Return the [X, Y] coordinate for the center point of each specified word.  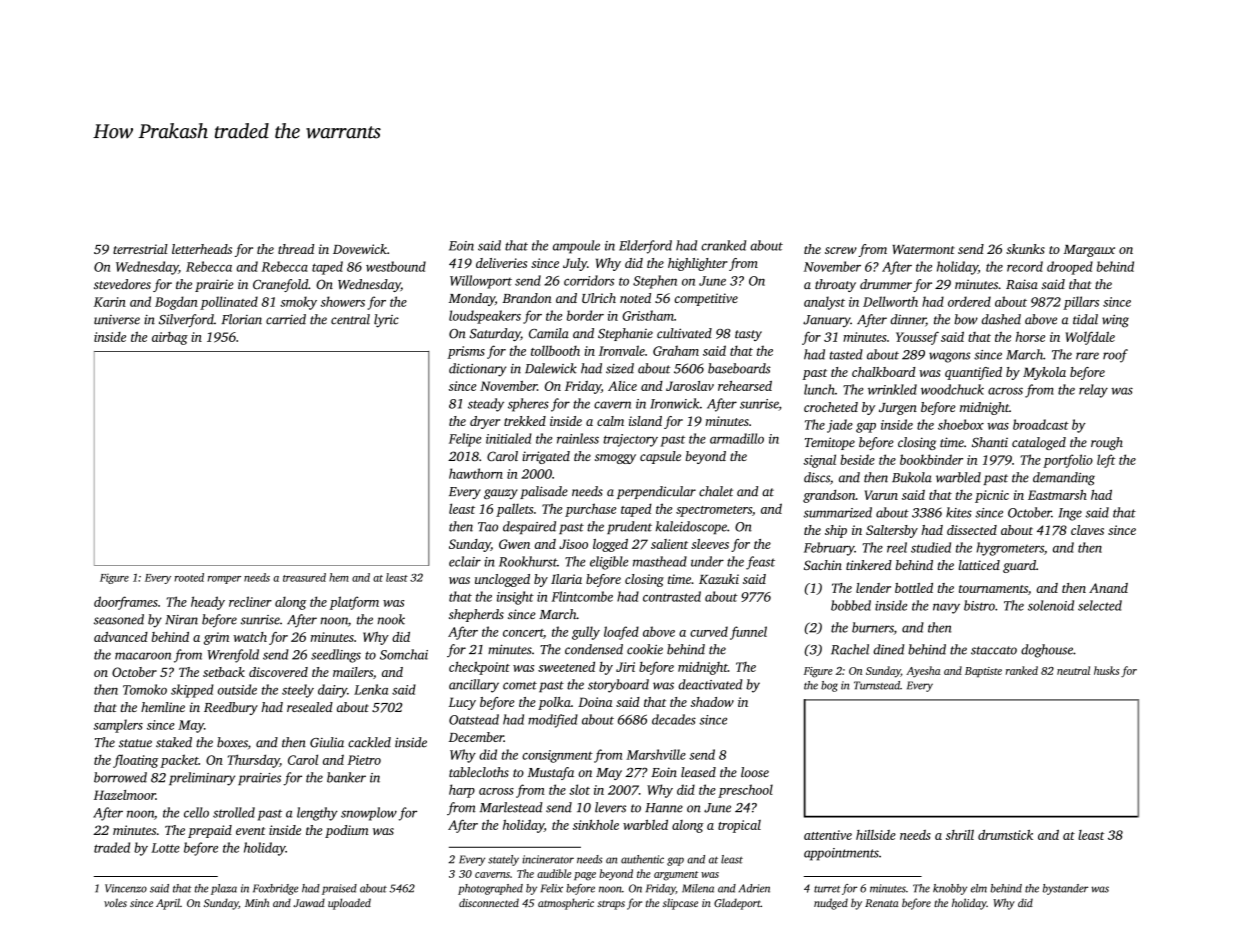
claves [1087, 530]
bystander [1065, 889]
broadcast [1041, 424]
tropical [739, 826]
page [585, 876]
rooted [189, 577]
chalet [716, 491]
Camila [549, 333]
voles [115, 902]
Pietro [364, 760]
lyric [386, 321]
